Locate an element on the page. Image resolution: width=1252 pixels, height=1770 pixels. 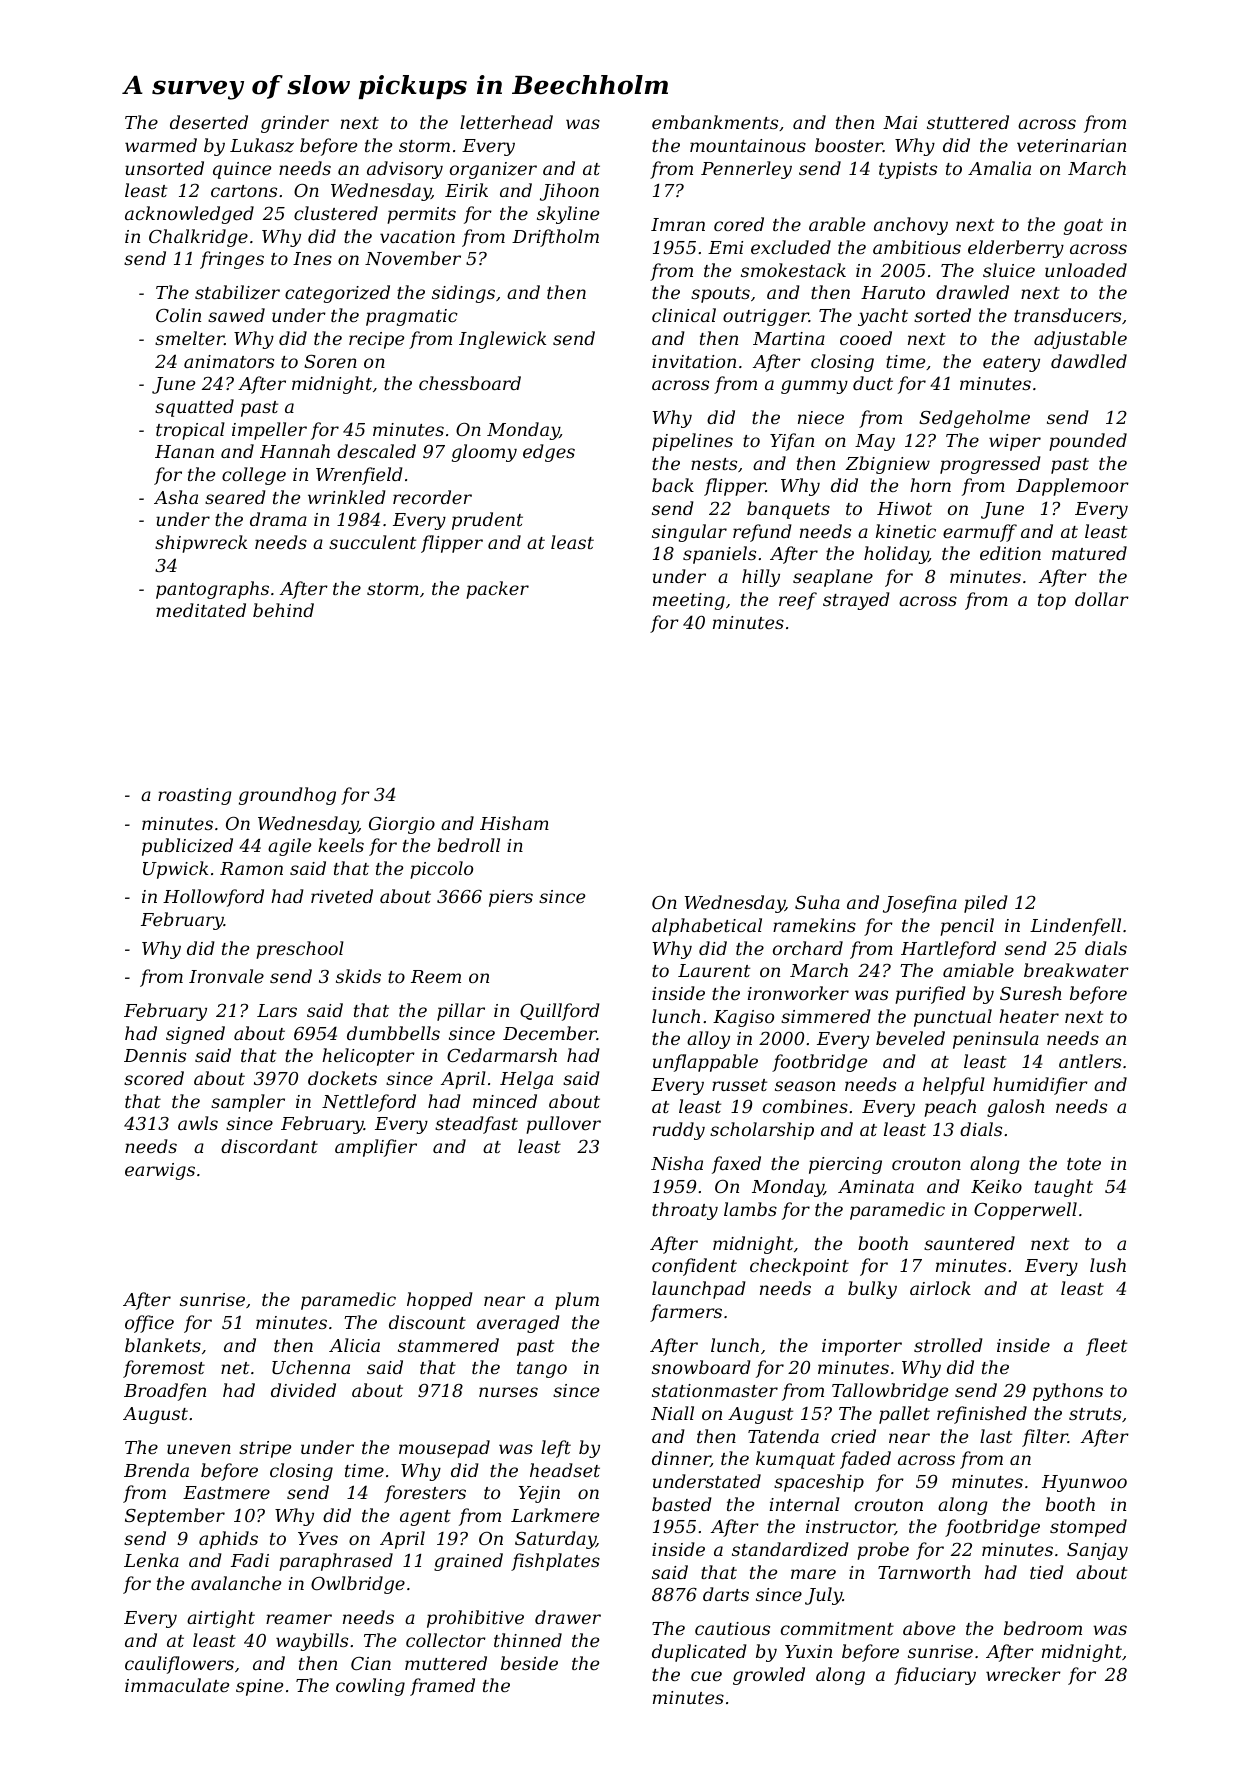
earwigs is located at coordinates (160, 1171).
